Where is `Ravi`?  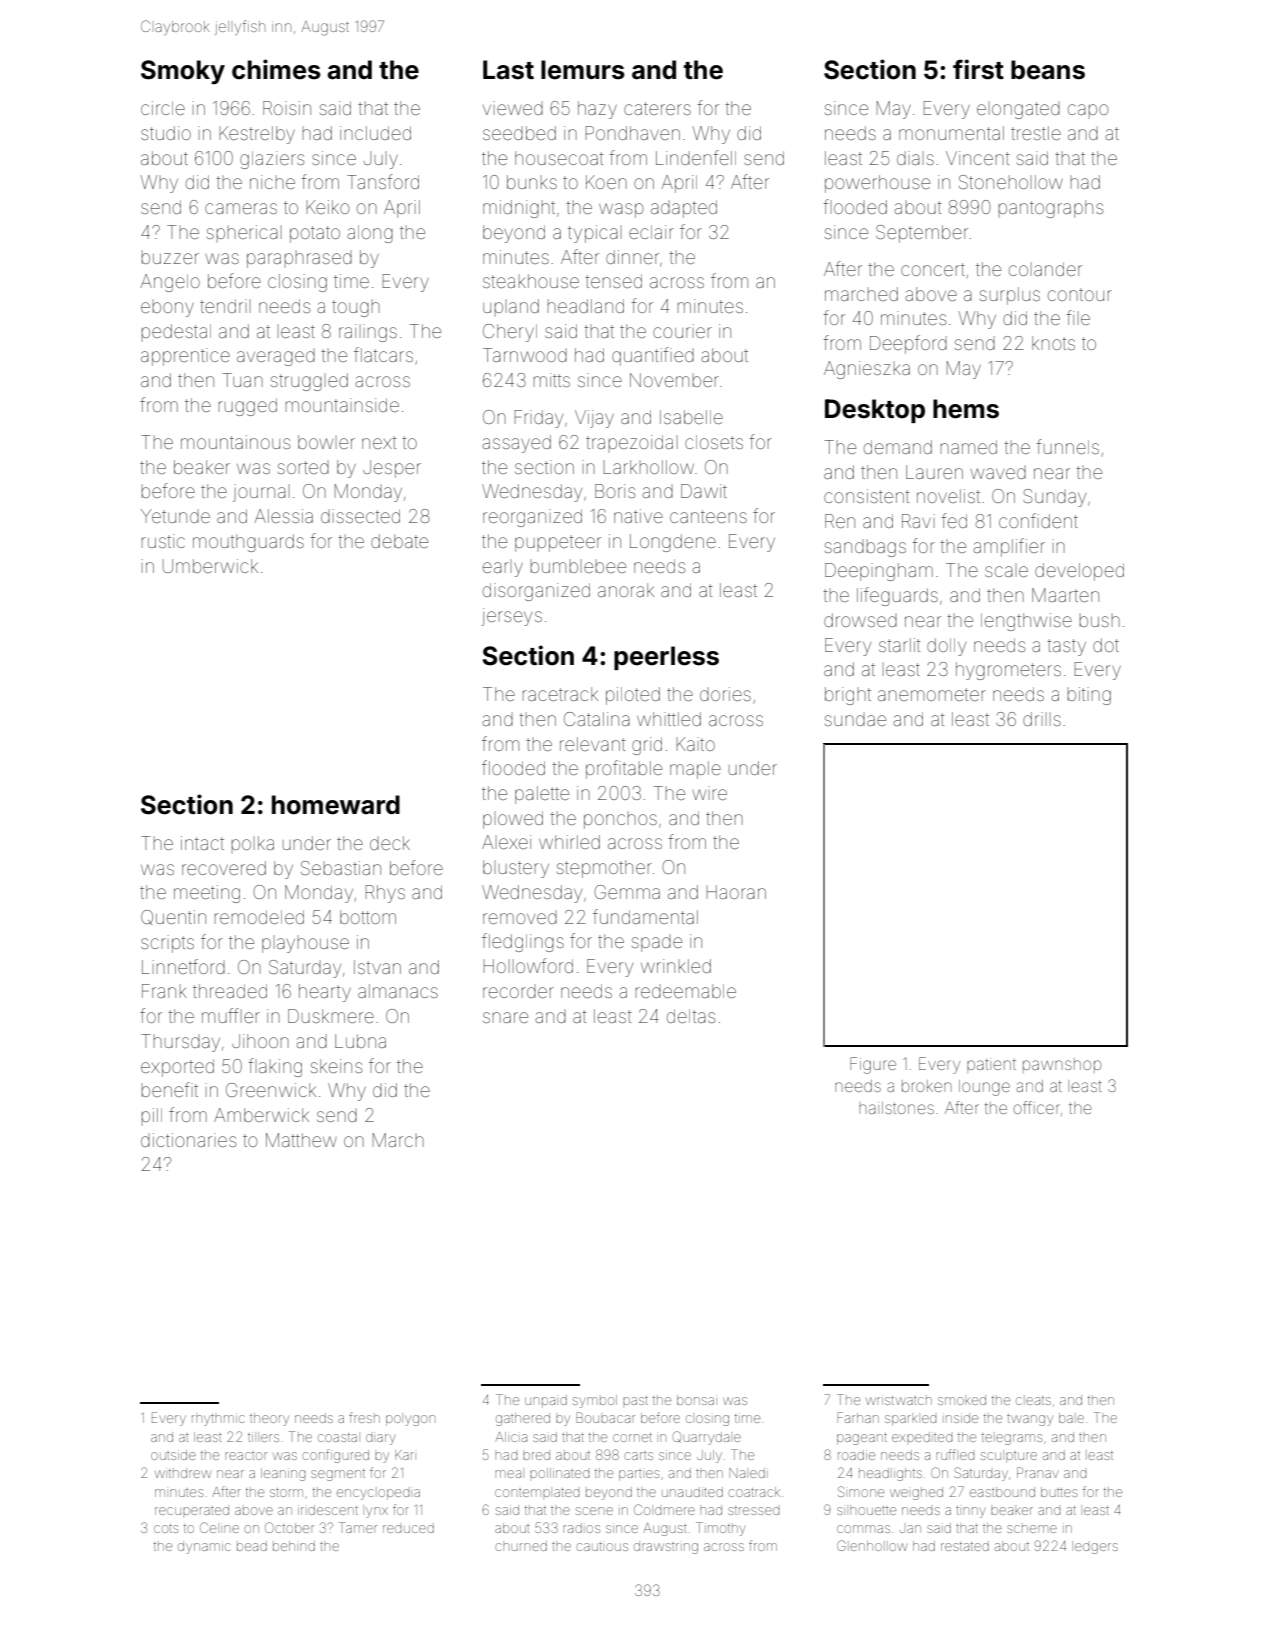 Ravi is located at coordinates (918, 521).
